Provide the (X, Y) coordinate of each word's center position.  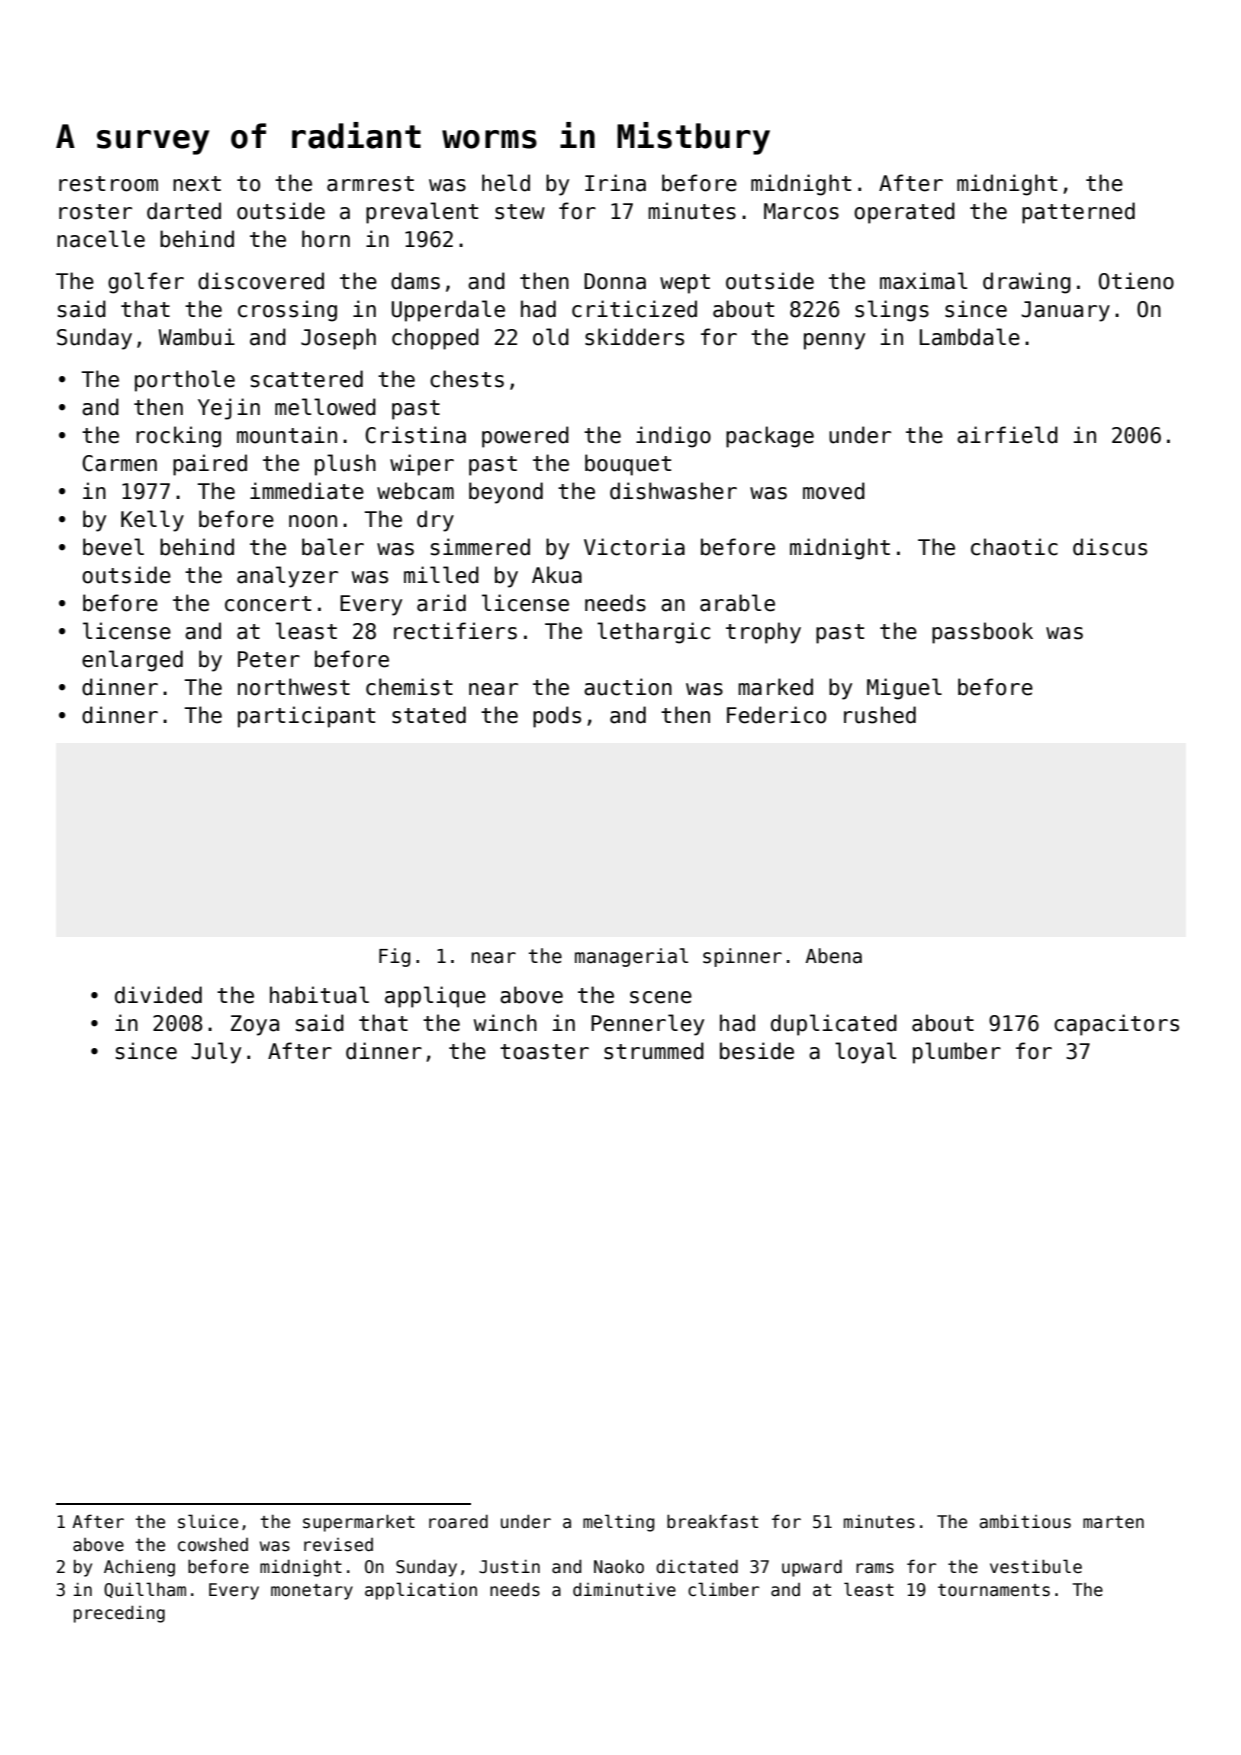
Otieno (1136, 281)
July (216, 1053)
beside (757, 1051)
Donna (615, 281)
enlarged (132, 661)
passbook (982, 633)
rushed (880, 715)
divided (158, 995)
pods (557, 717)
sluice (208, 1521)
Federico (776, 715)
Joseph (338, 339)
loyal (865, 1053)
